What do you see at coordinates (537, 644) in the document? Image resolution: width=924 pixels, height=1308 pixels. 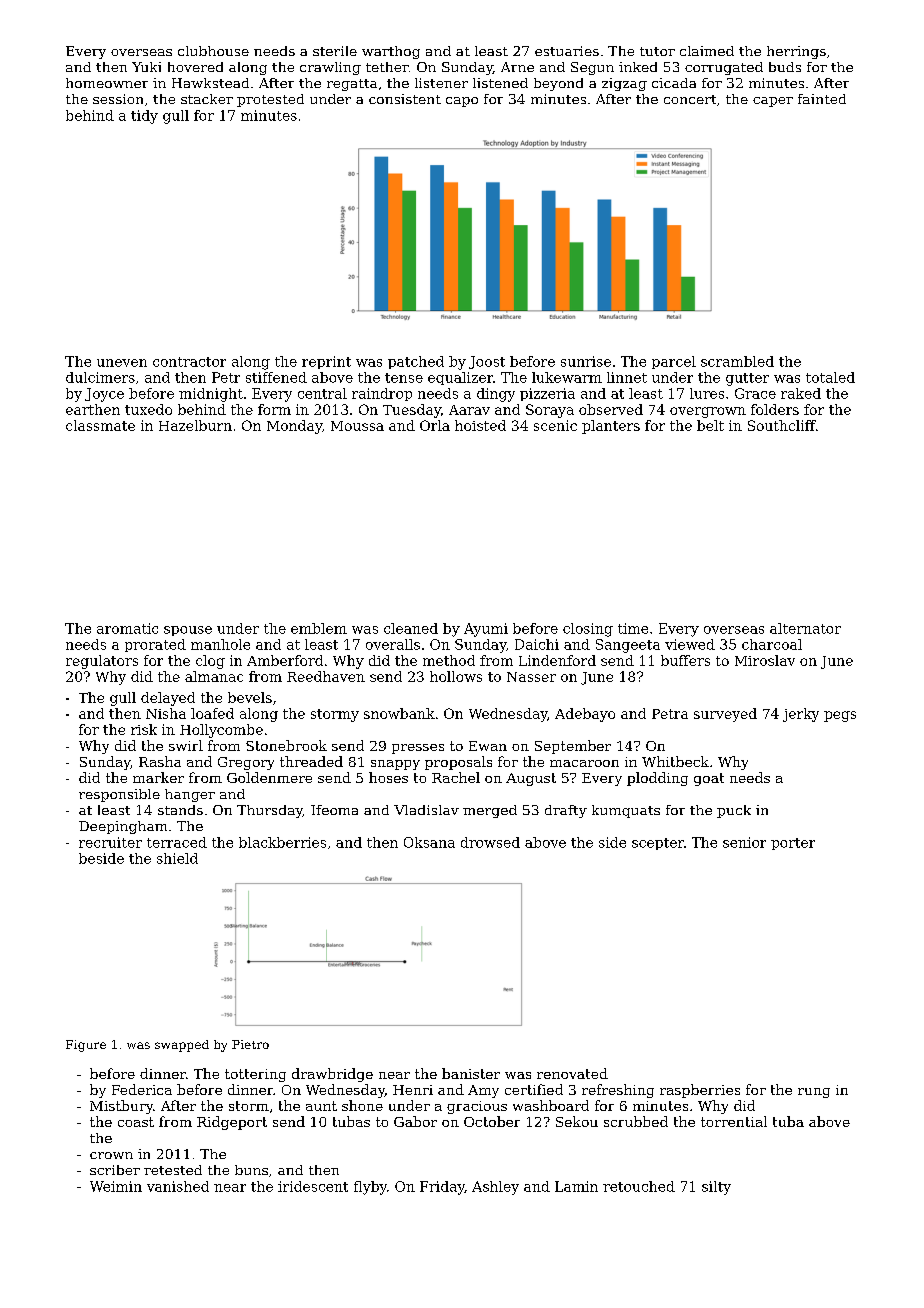 I see `Daichi` at bounding box center [537, 644].
